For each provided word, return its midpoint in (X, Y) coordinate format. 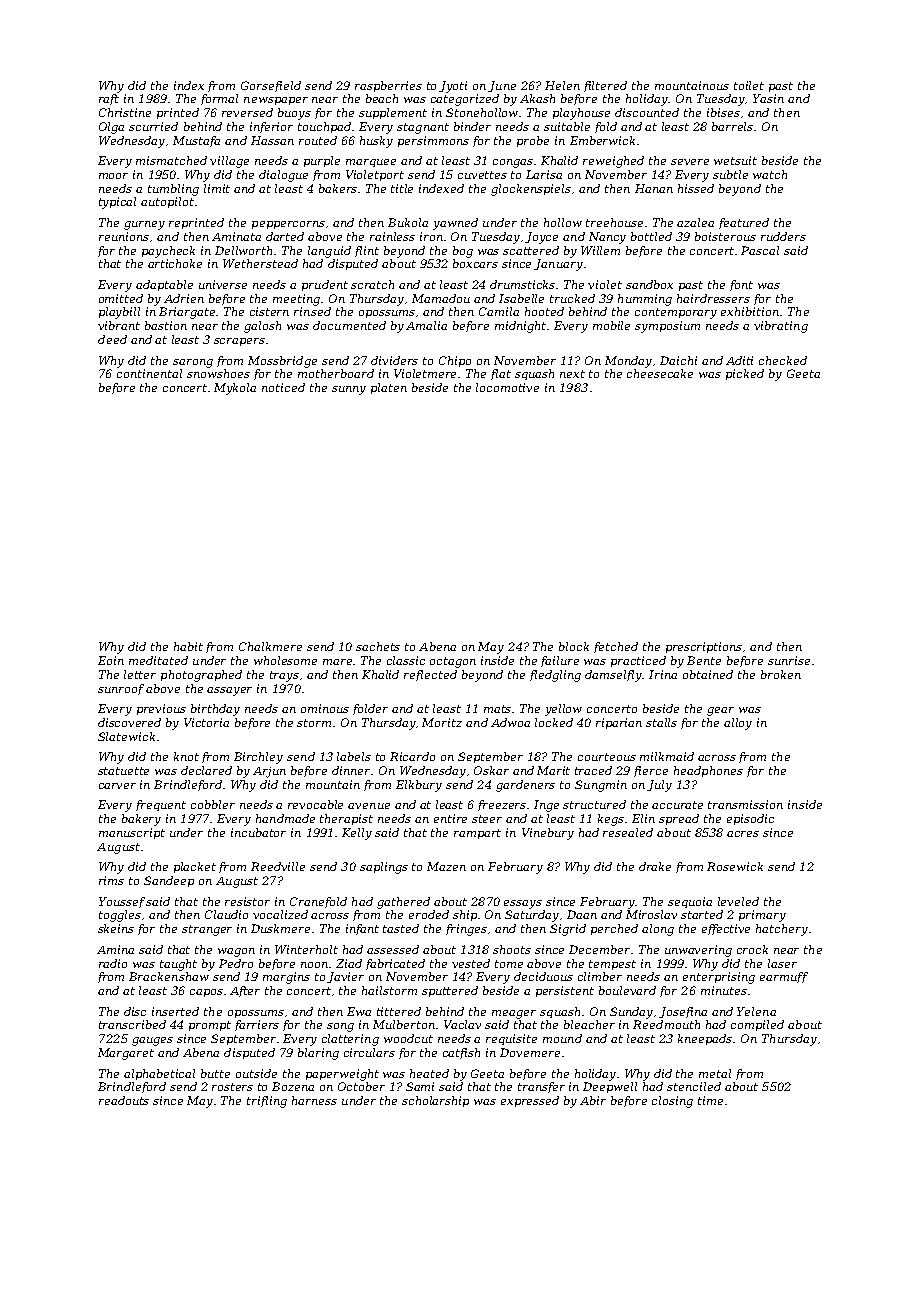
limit (217, 188)
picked (745, 374)
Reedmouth (666, 1024)
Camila (499, 311)
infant (362, 929)
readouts (124, 1100)
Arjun (269, 772)
